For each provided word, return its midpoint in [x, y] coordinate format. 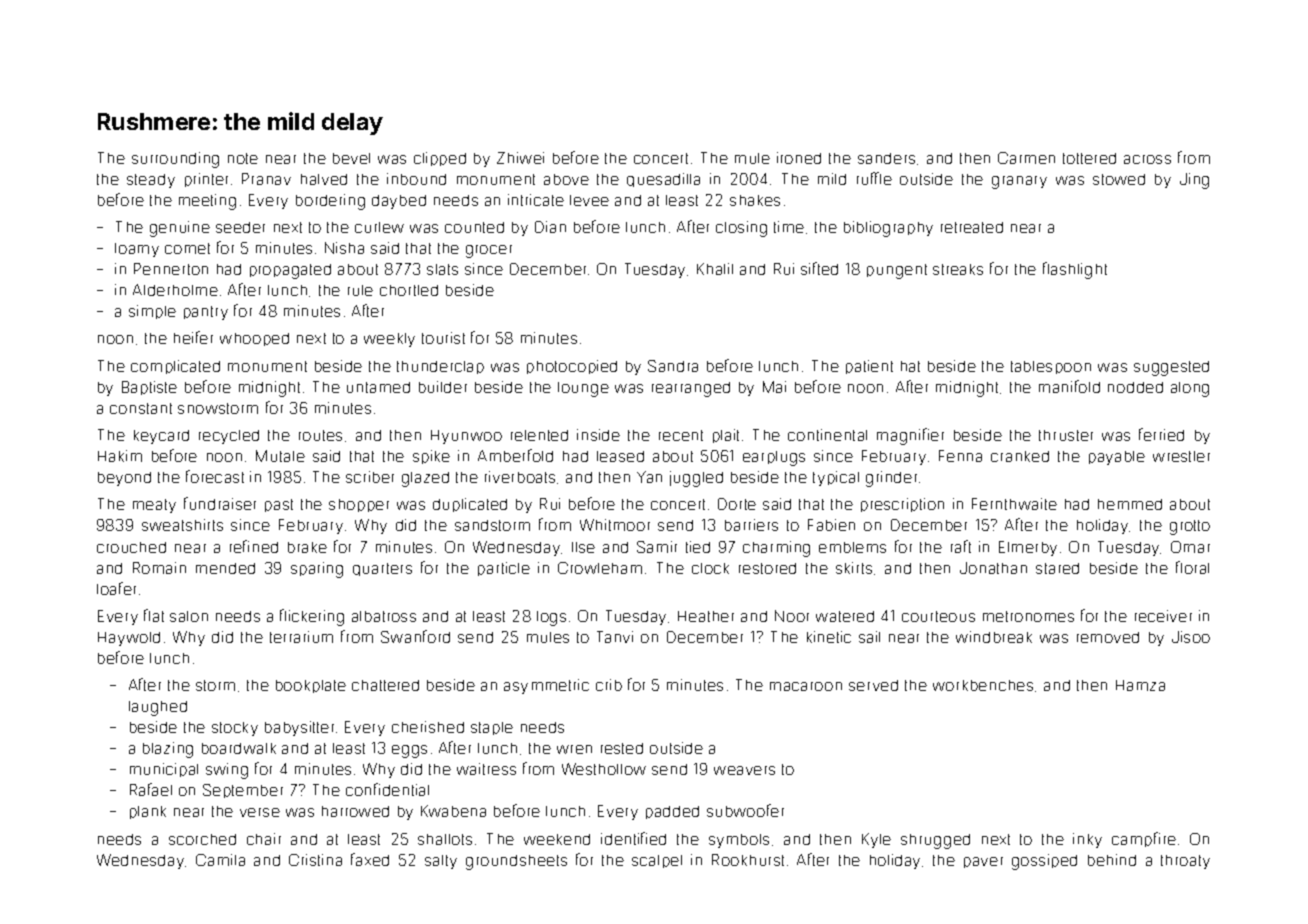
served [873, 685]
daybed [399, 202]
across [1147, 159]
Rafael [151, 789]
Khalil [715, 269]
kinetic [829, 637]
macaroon [806, 686]
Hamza [1140, 685]
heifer [193, 337]
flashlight [1075, 270]
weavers [744, 770]
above [566, 179]
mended [225, 568]
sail [869, 637]
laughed [158, 708]
